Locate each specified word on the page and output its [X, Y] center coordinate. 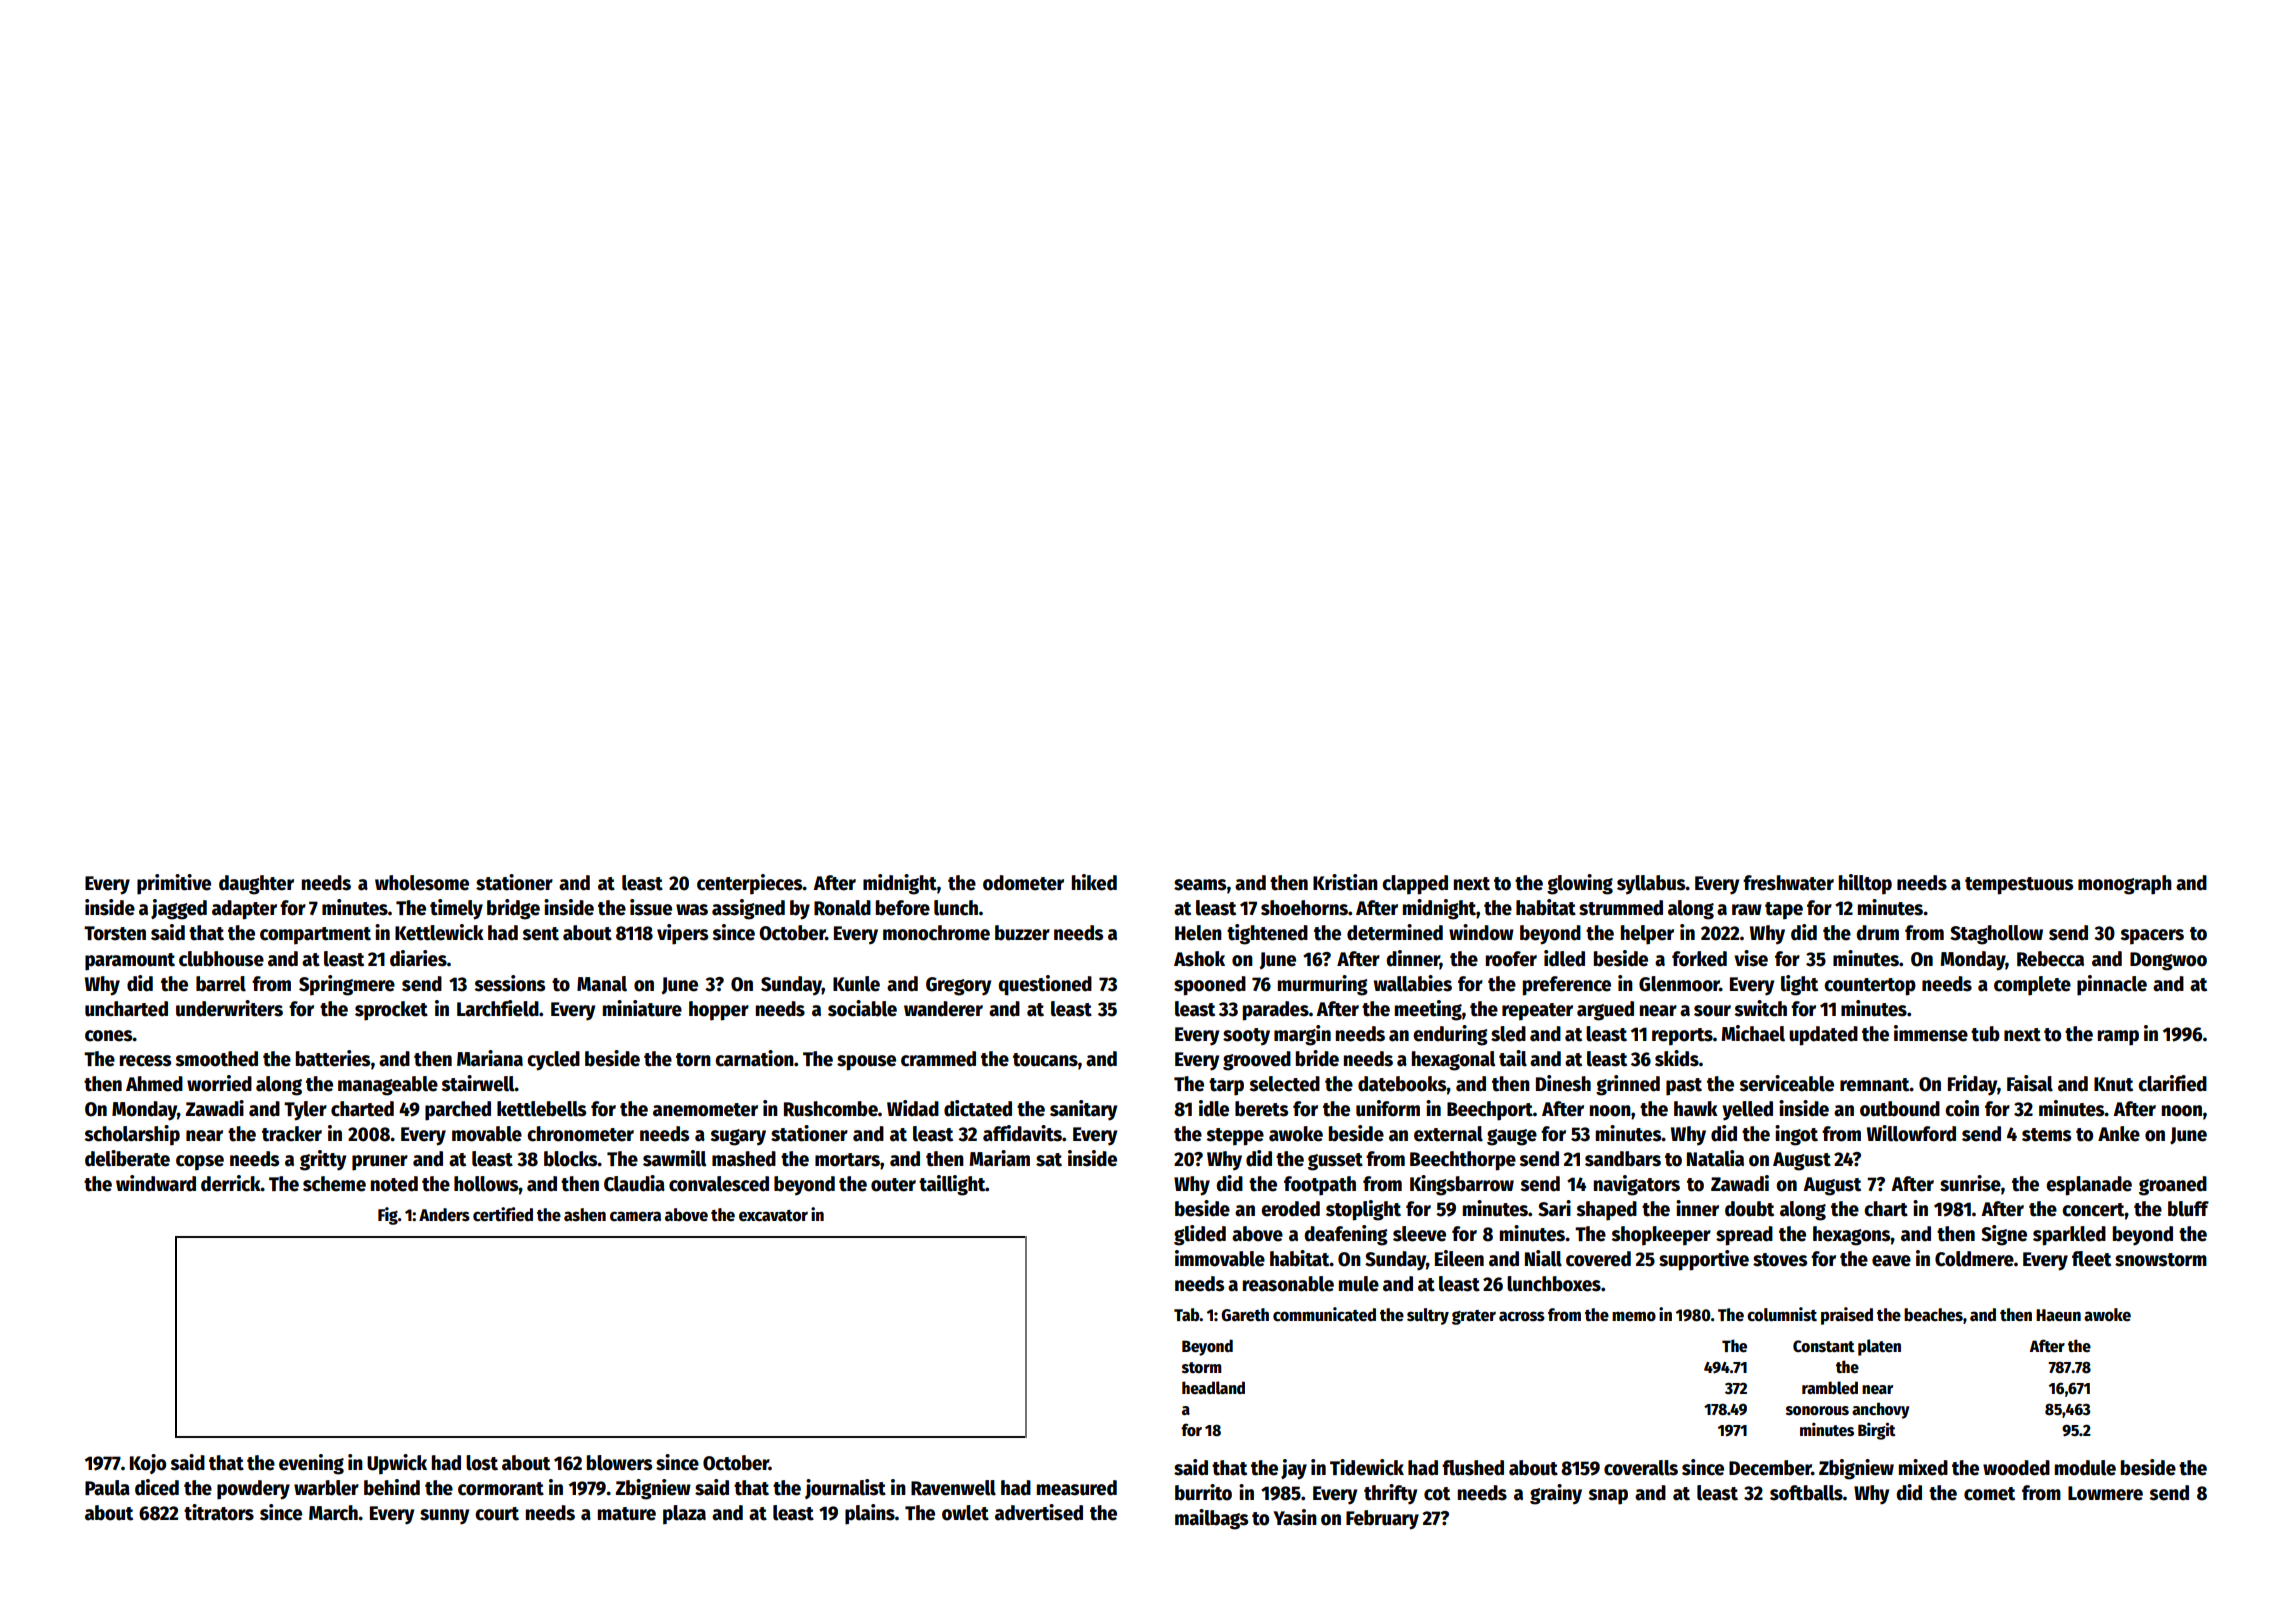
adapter [244, 910]
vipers [682, 934]
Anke [2119, 1134]
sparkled [2069, 1236]
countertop [1870, 987]
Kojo [148, 1464]
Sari [1554, 1208]
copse [200, 1163]
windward [156, 1183]
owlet [965, 1513]
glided [1200, 1235]
